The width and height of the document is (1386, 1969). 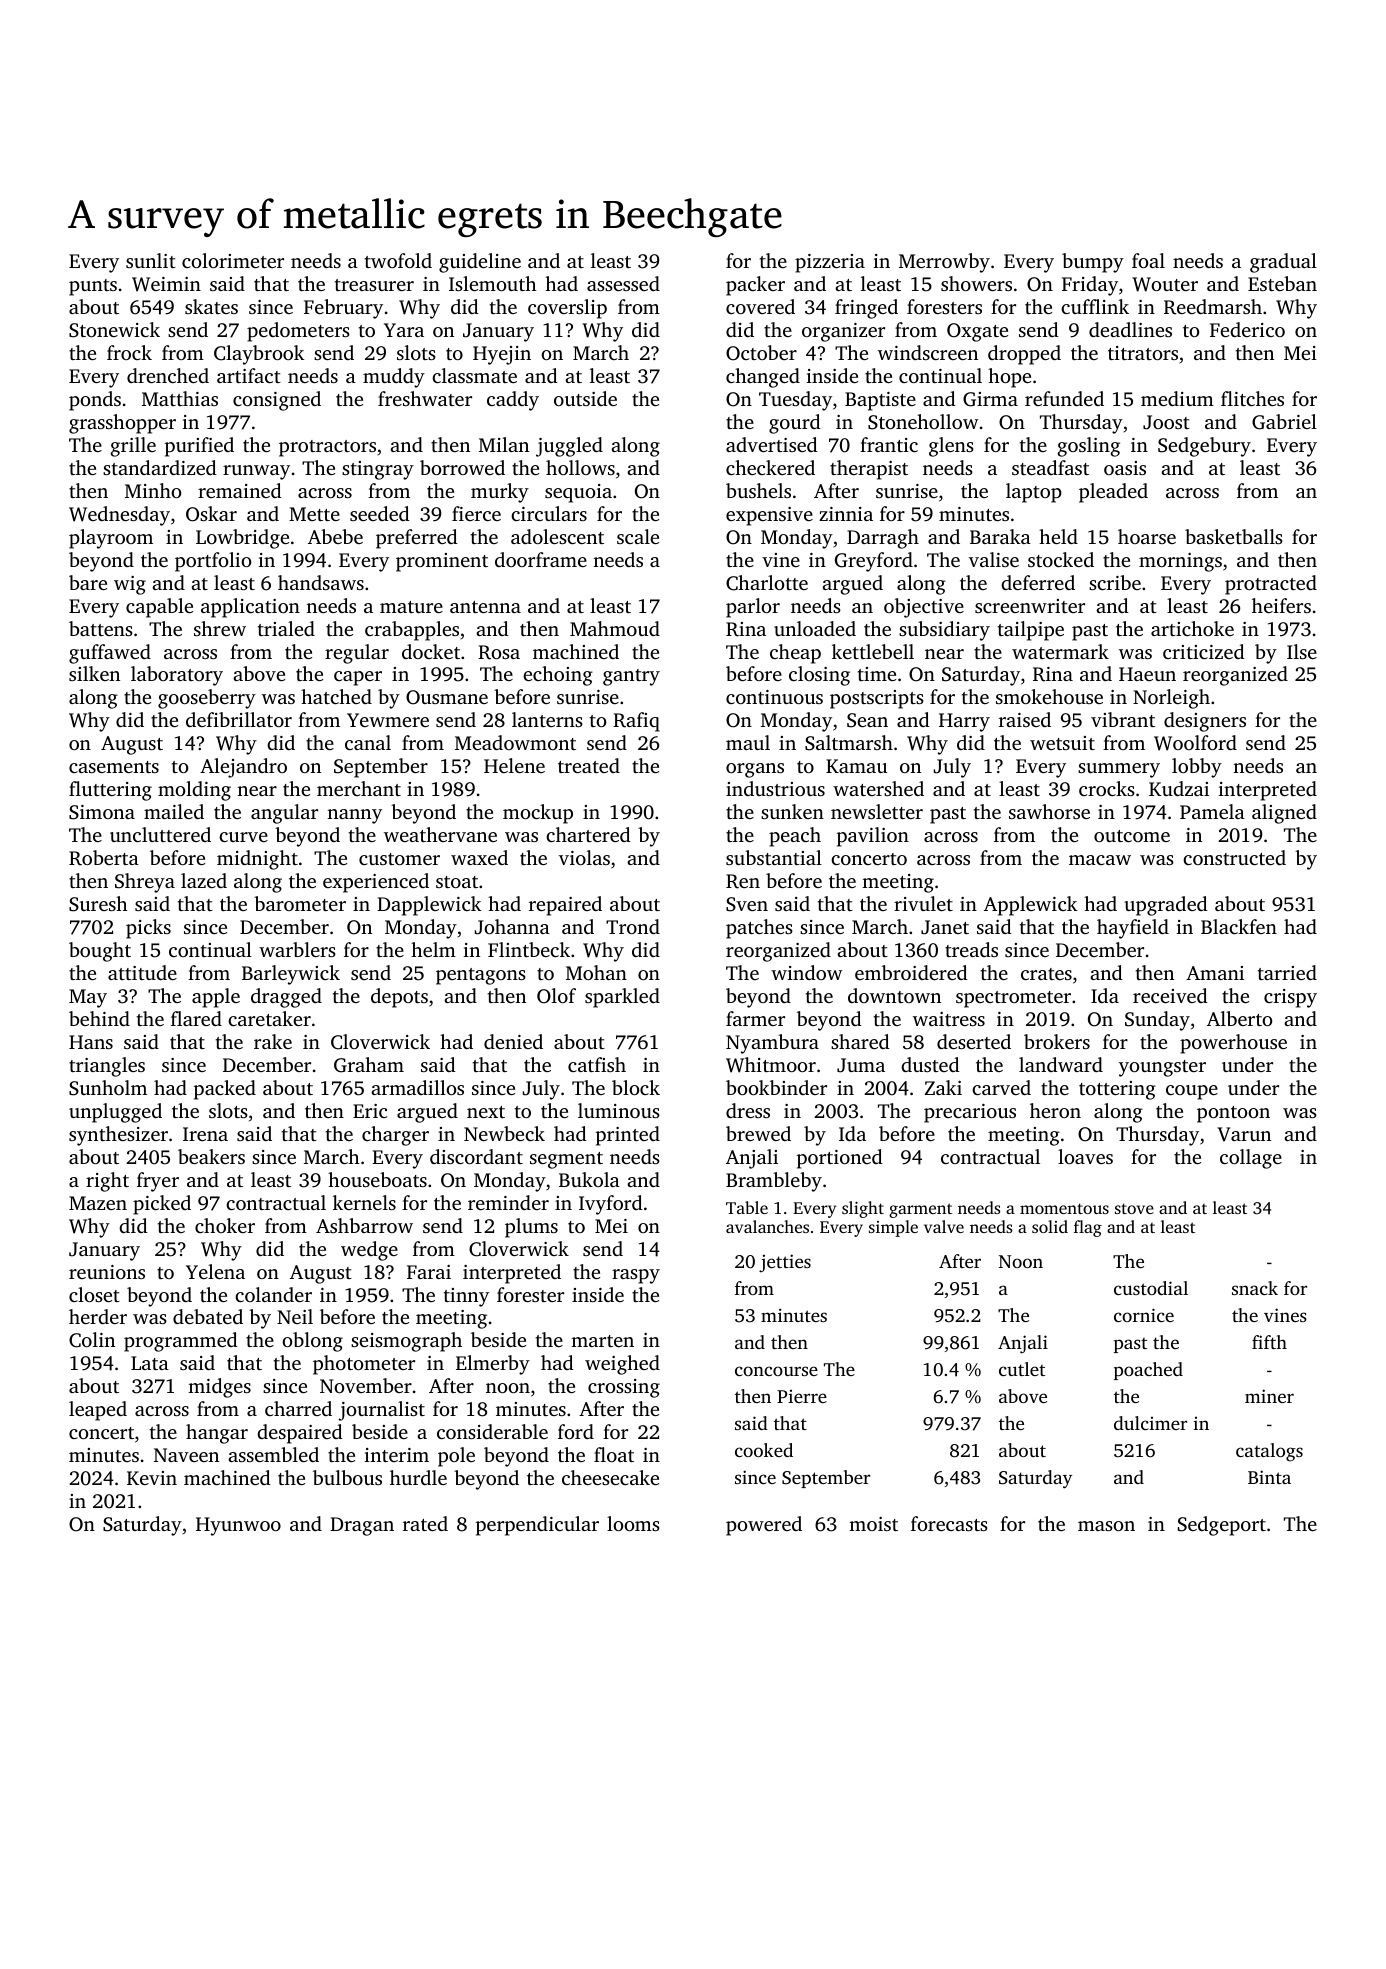 I want to click on Sven, so click(x=747, y=904).
